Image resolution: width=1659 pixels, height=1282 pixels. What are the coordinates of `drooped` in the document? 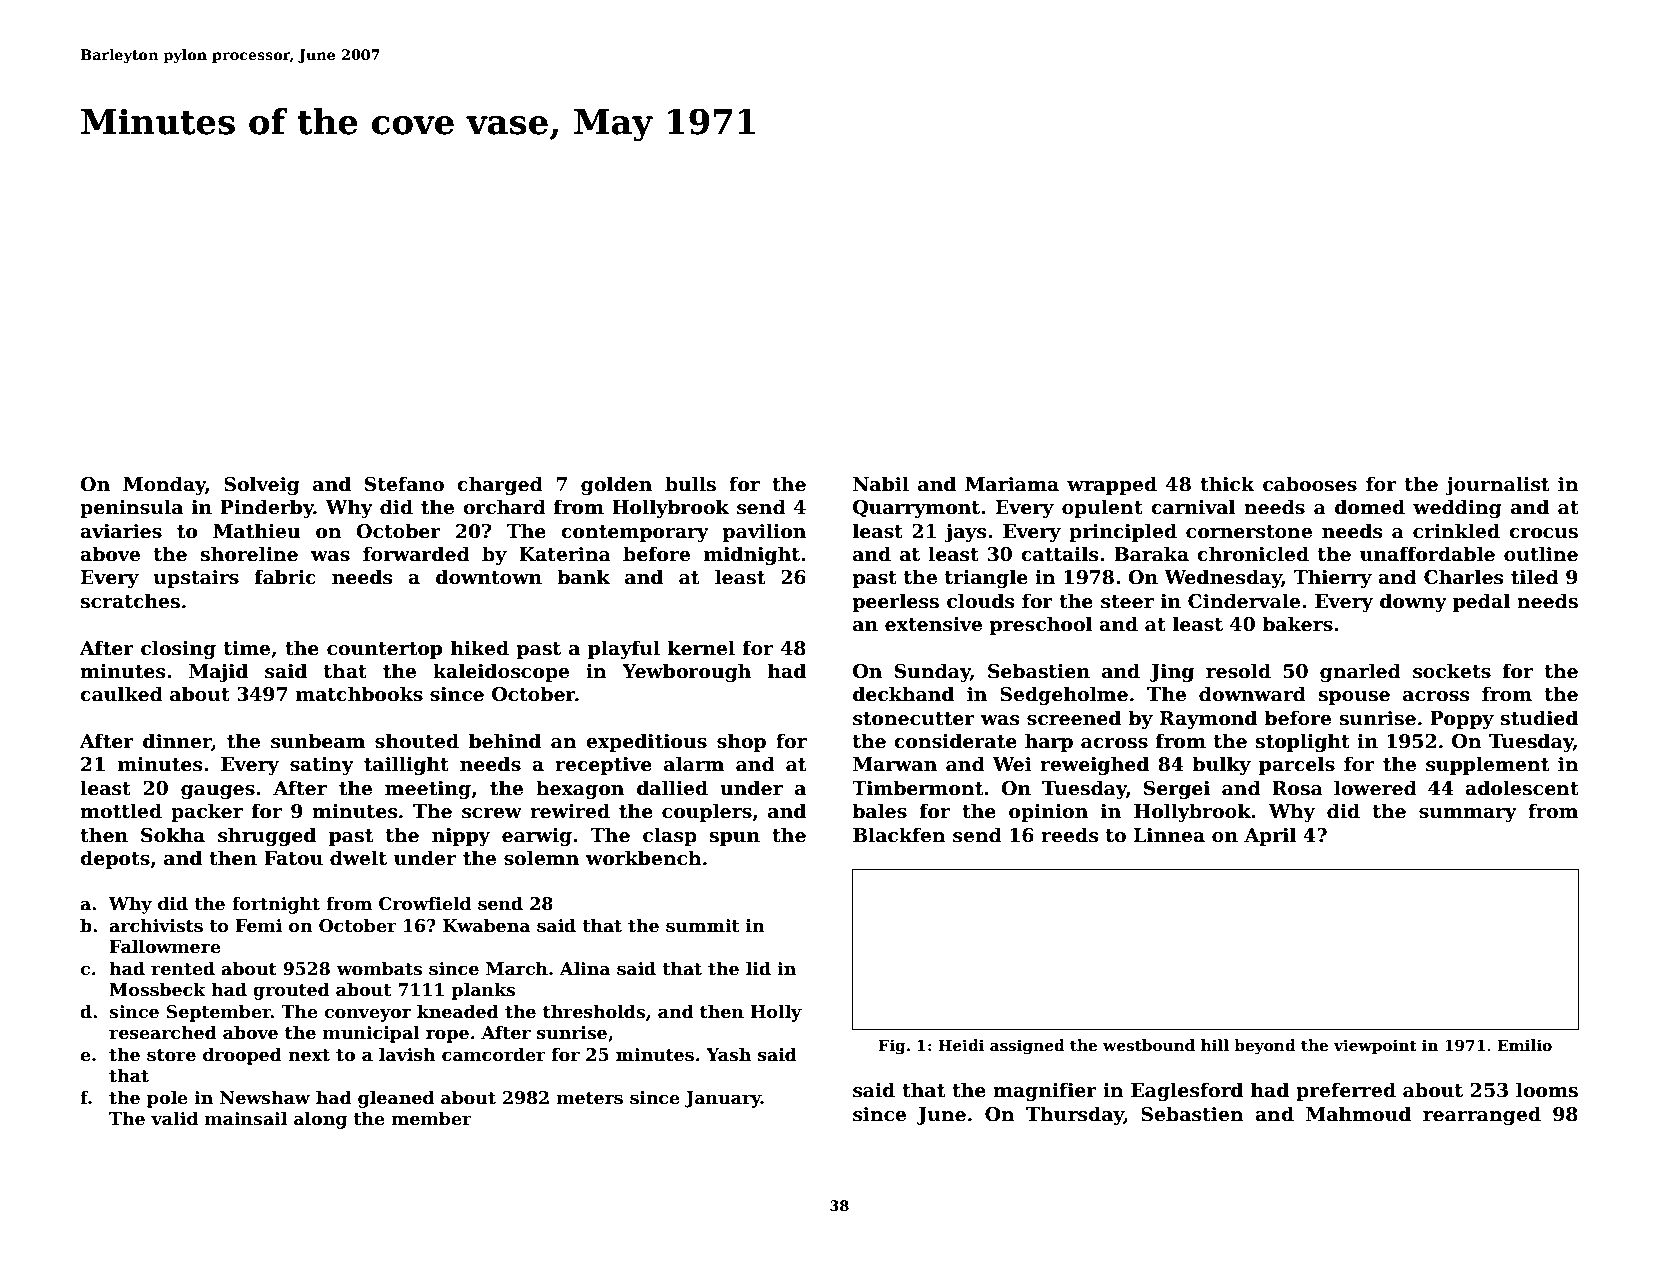 It's located at (242, 1056).
